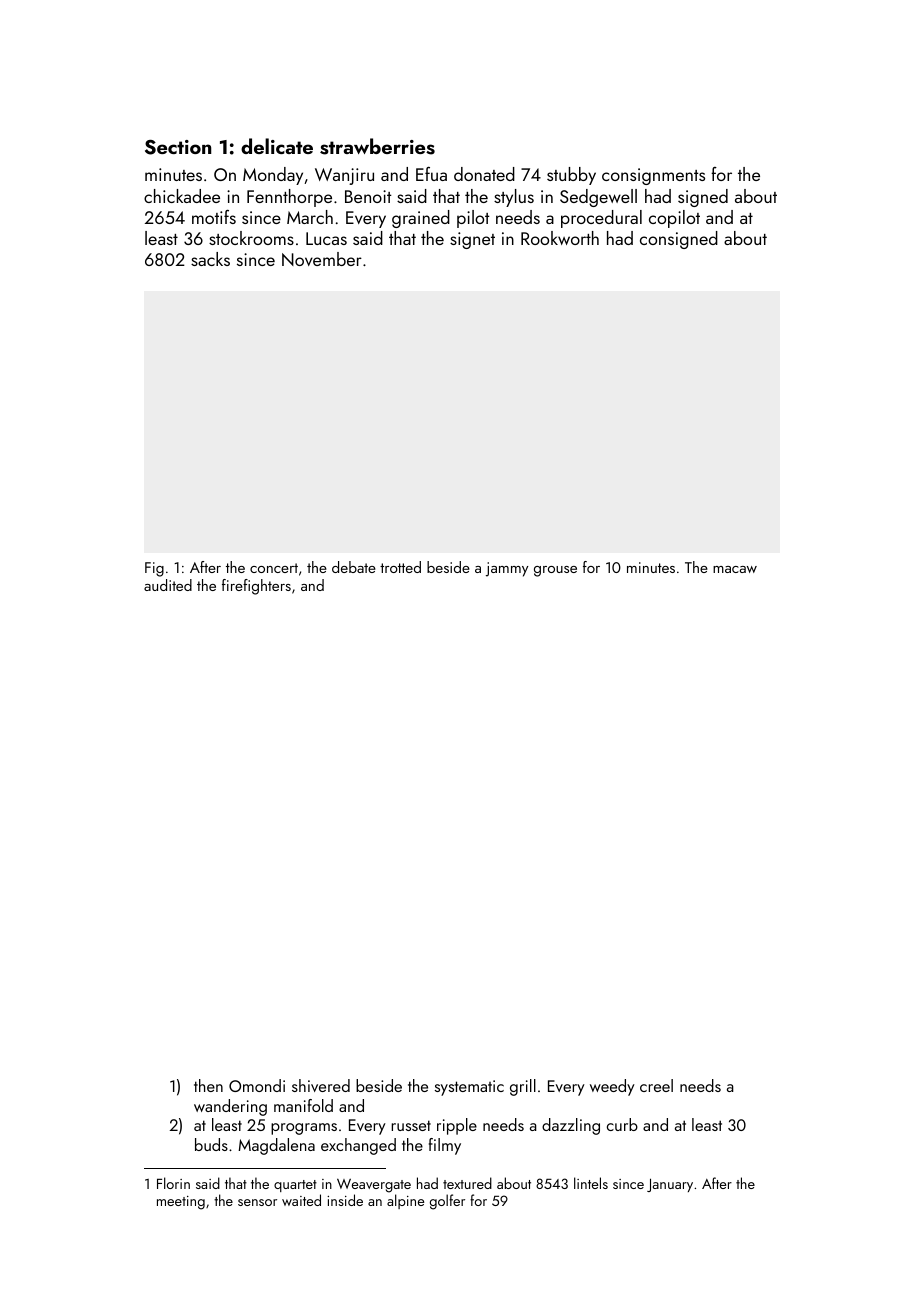  I want to click on macaw, so click(735, 569).
